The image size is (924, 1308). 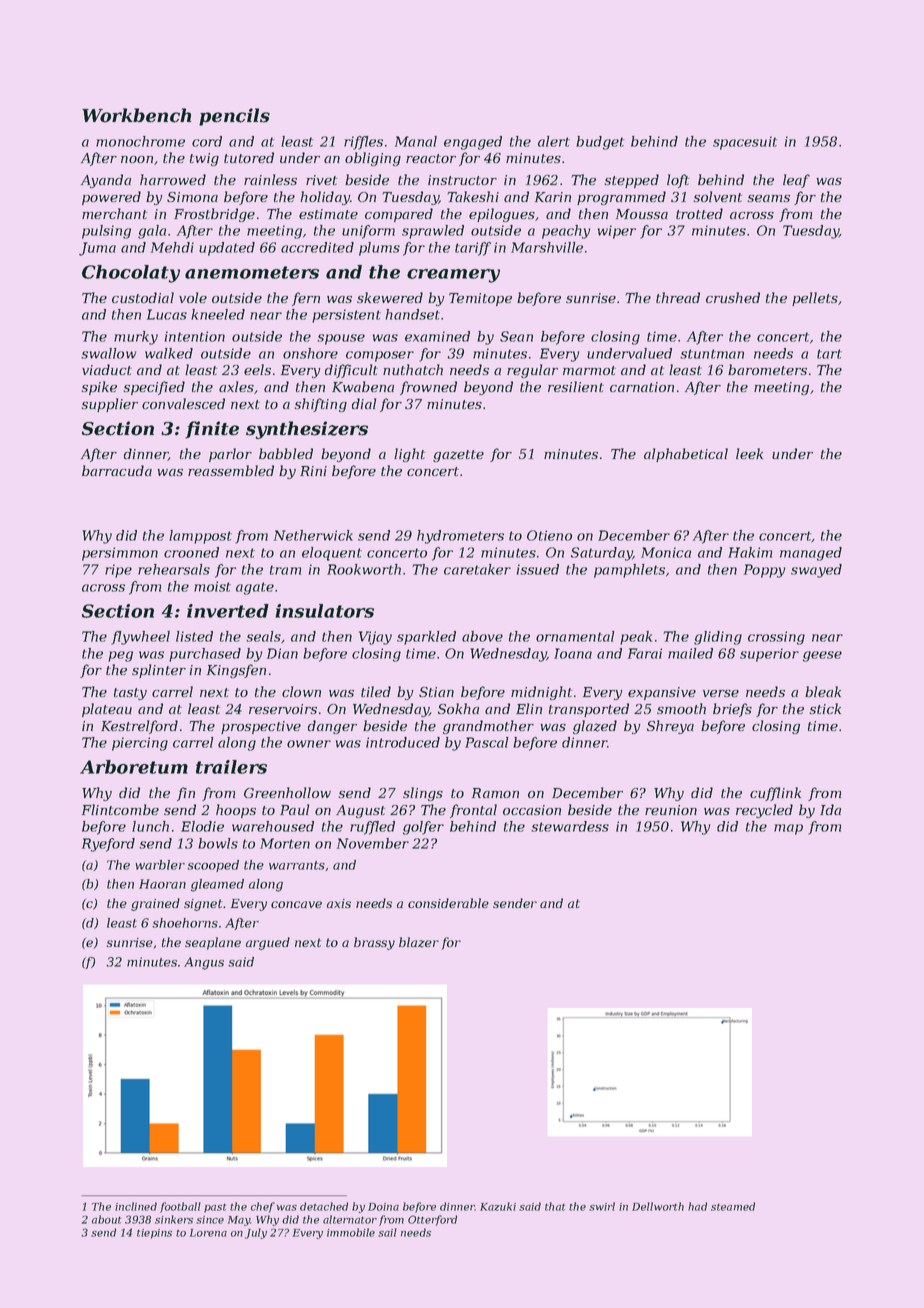 What do you see at coordinates (287, 792) in the image?
I see `Greenhollow` at bounding box center [287, 792].
